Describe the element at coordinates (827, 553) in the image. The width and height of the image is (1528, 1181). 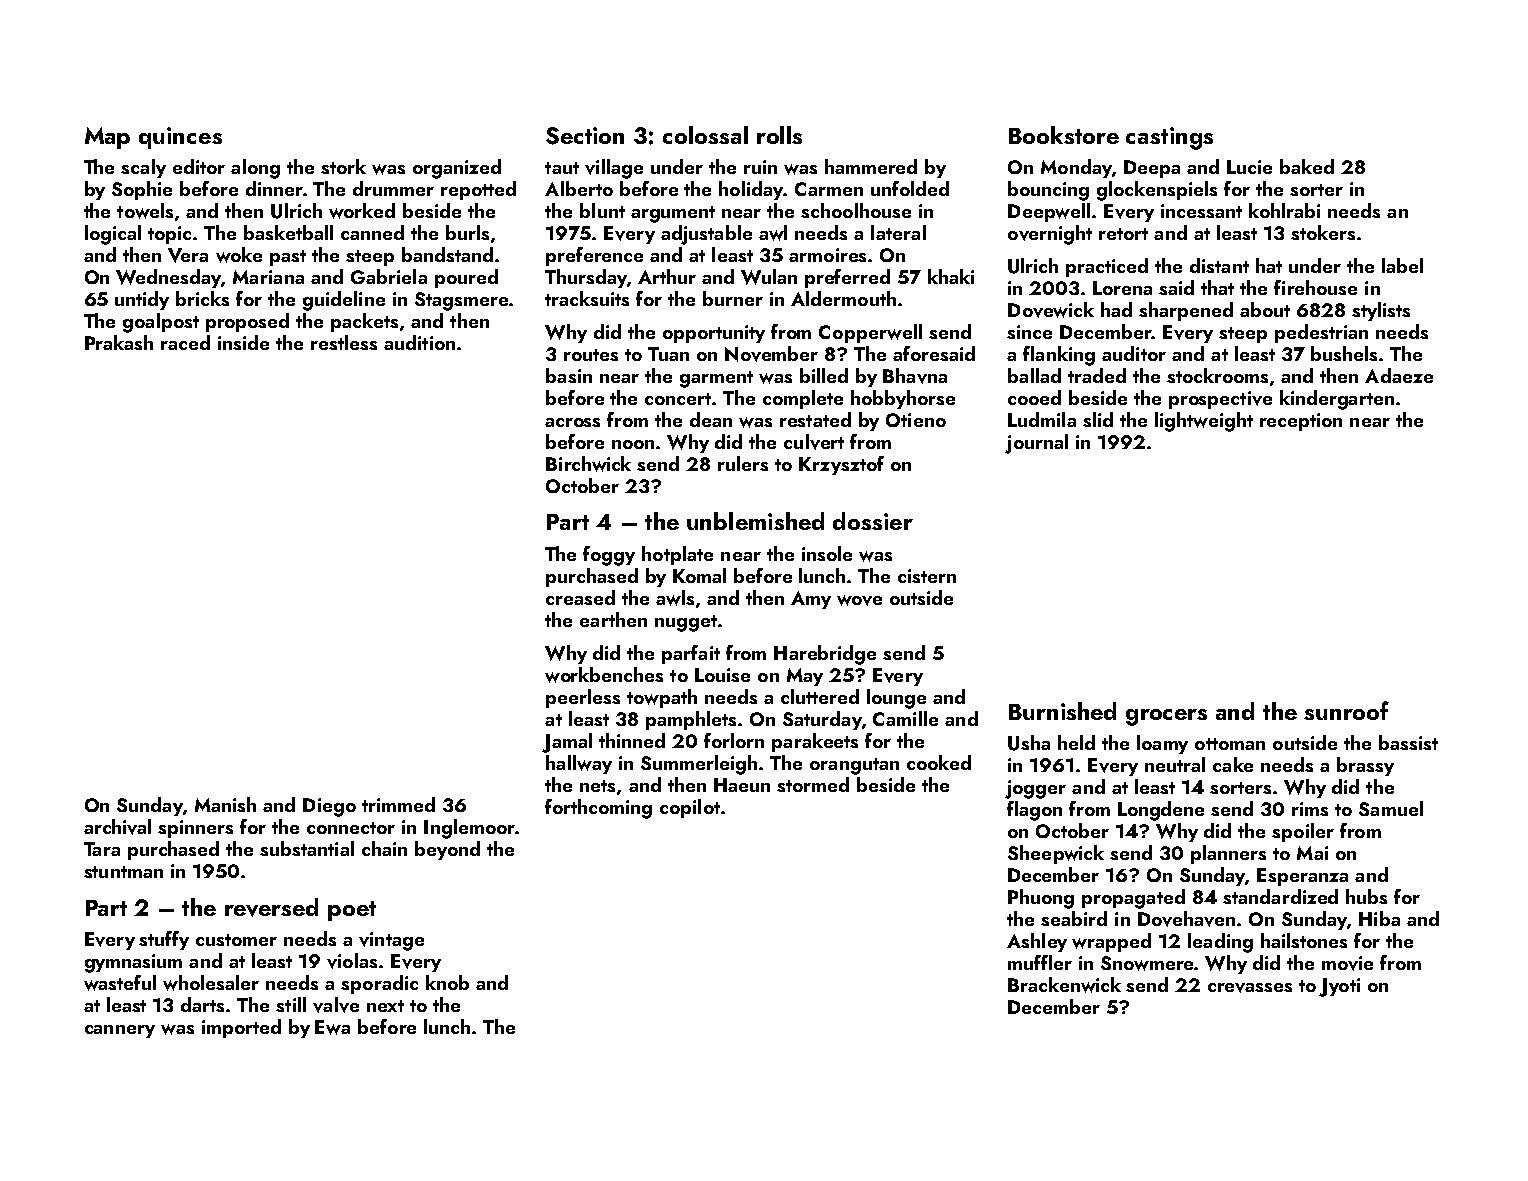
I see `insole` at that location.
